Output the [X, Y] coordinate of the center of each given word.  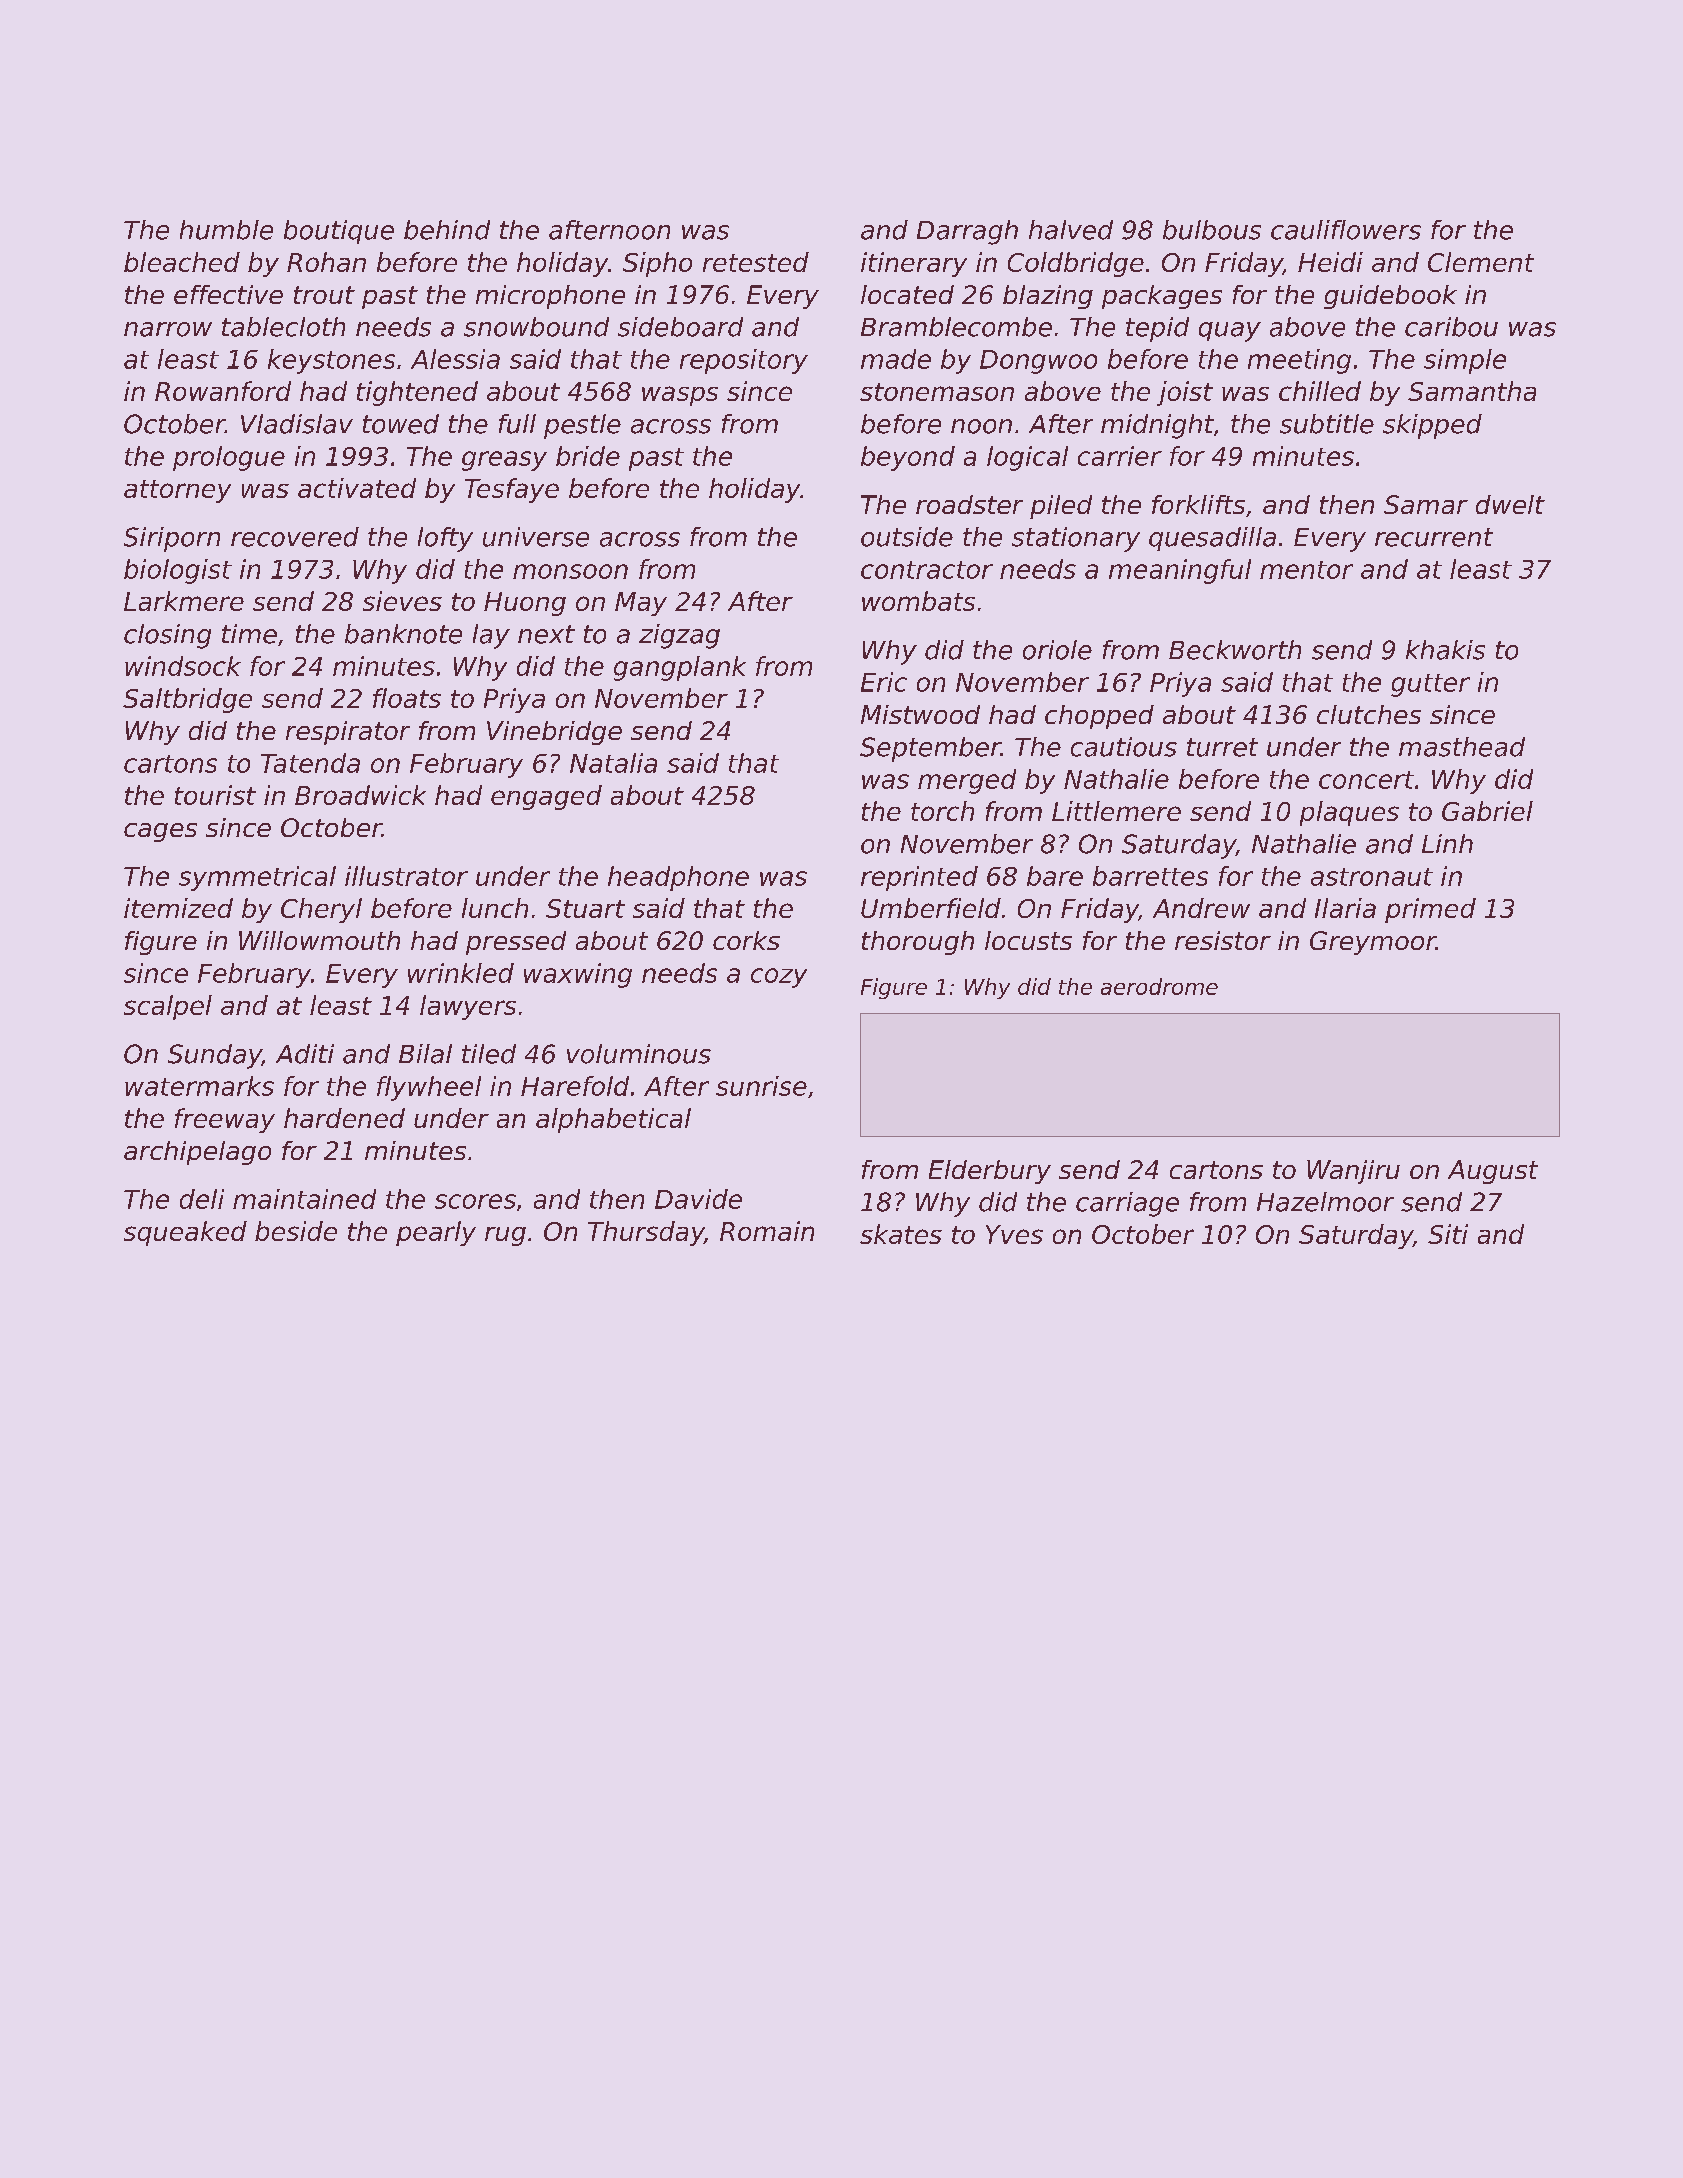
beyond [908, 458]
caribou [1451, 327]
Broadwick [360, 795]
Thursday [646, 1233]
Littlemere [1116, 811]
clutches [1369, 714]
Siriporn [172, 539]
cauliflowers [1346, 230]
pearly [436, 1233]
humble [226, 230]
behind [447, 230]
